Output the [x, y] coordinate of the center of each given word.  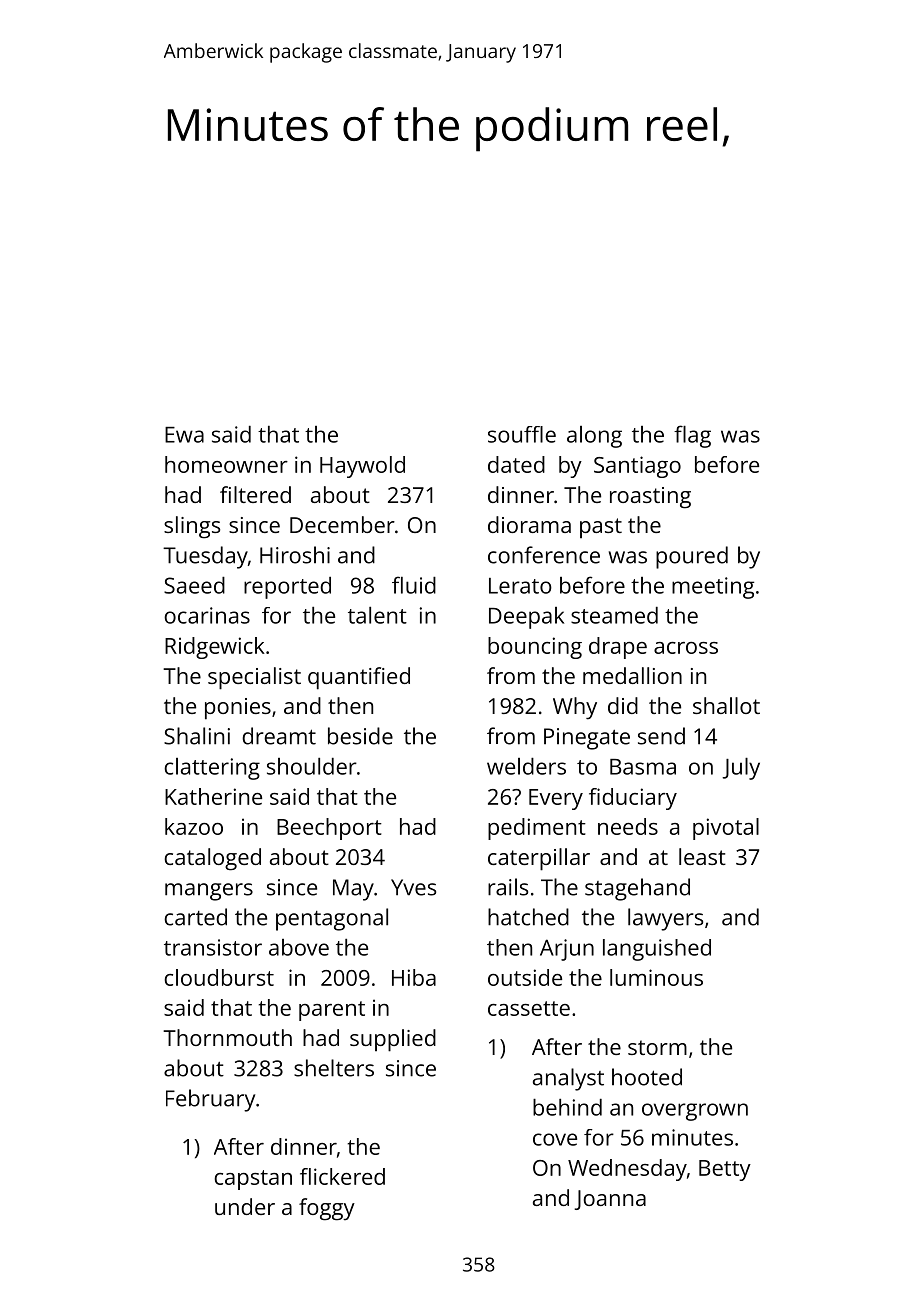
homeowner [226, 464]
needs [628, 826]
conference [544, 555]
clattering [212, 769]
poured [692, 557]
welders [526, 766]
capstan [253, 1180]
